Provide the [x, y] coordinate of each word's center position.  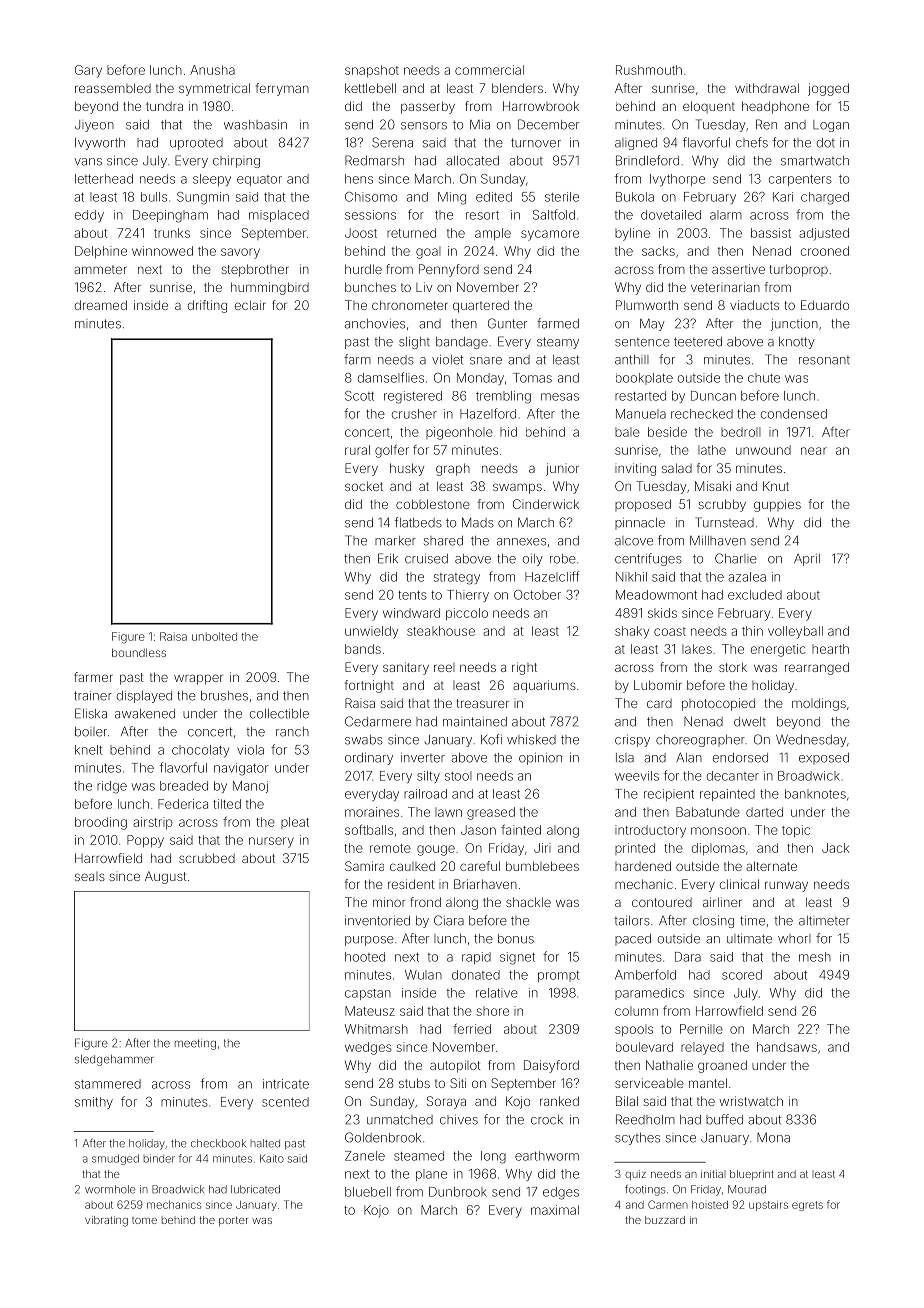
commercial [489, 70]
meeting [195, 1044]
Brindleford [647, 160]
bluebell [368, 1192]
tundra [164, 106]
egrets [807, 1206]
